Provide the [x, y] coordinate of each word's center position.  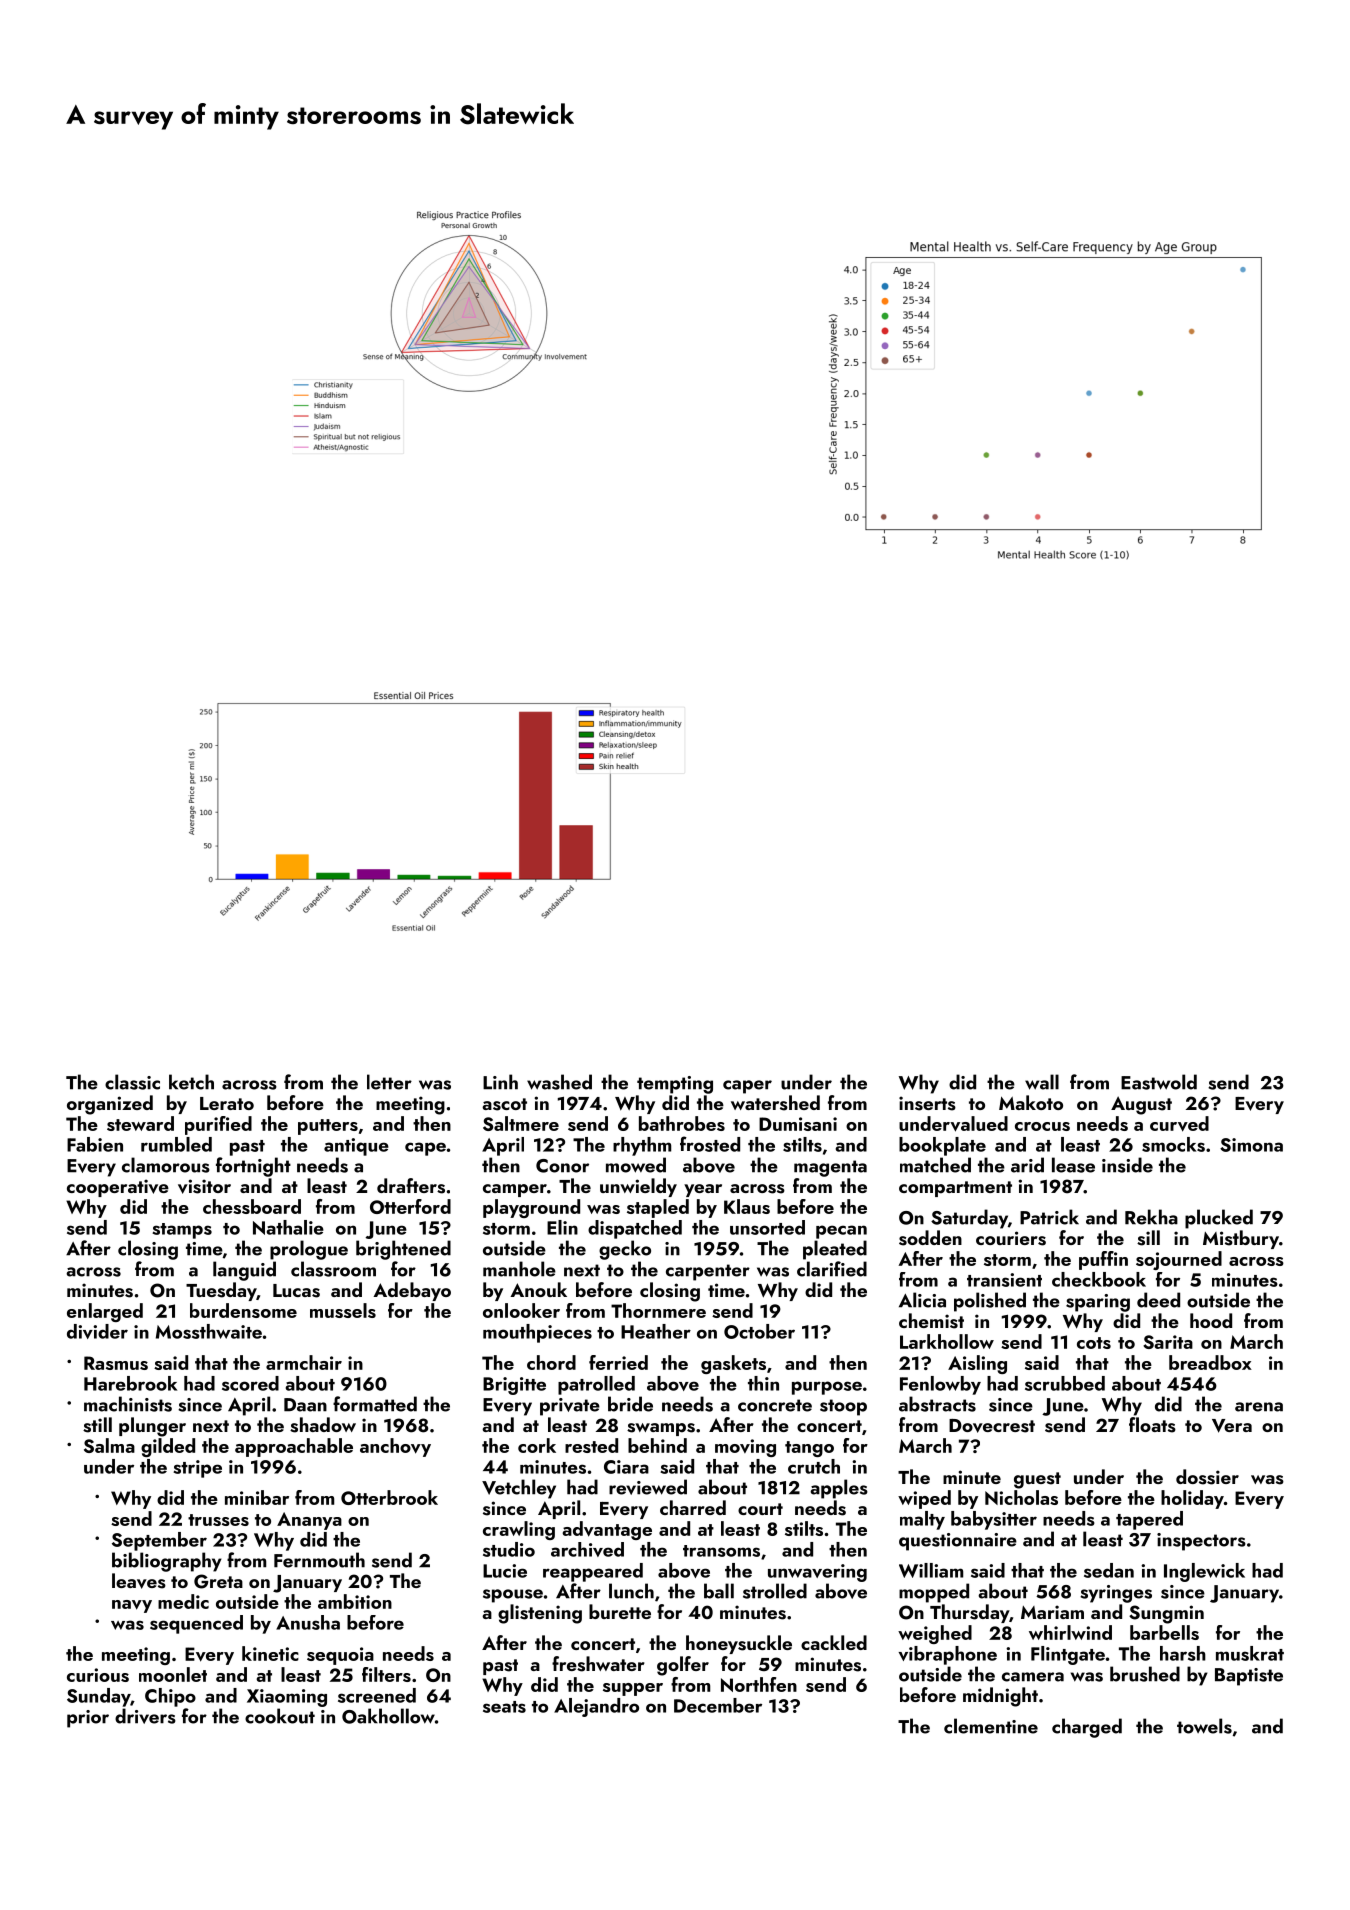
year [703, 1190]
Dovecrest [992, 1426]
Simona [1251, 1145]
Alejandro [596, 1707]
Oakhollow [388, 1716]
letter [389, 1082]
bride [630, 1404]
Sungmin [1166, 1614]
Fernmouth [319, 1560]
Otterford [410, 1206]
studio [509, 1549]
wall [1042, 1082]
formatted [375, 1404]
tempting [675, 1085]
